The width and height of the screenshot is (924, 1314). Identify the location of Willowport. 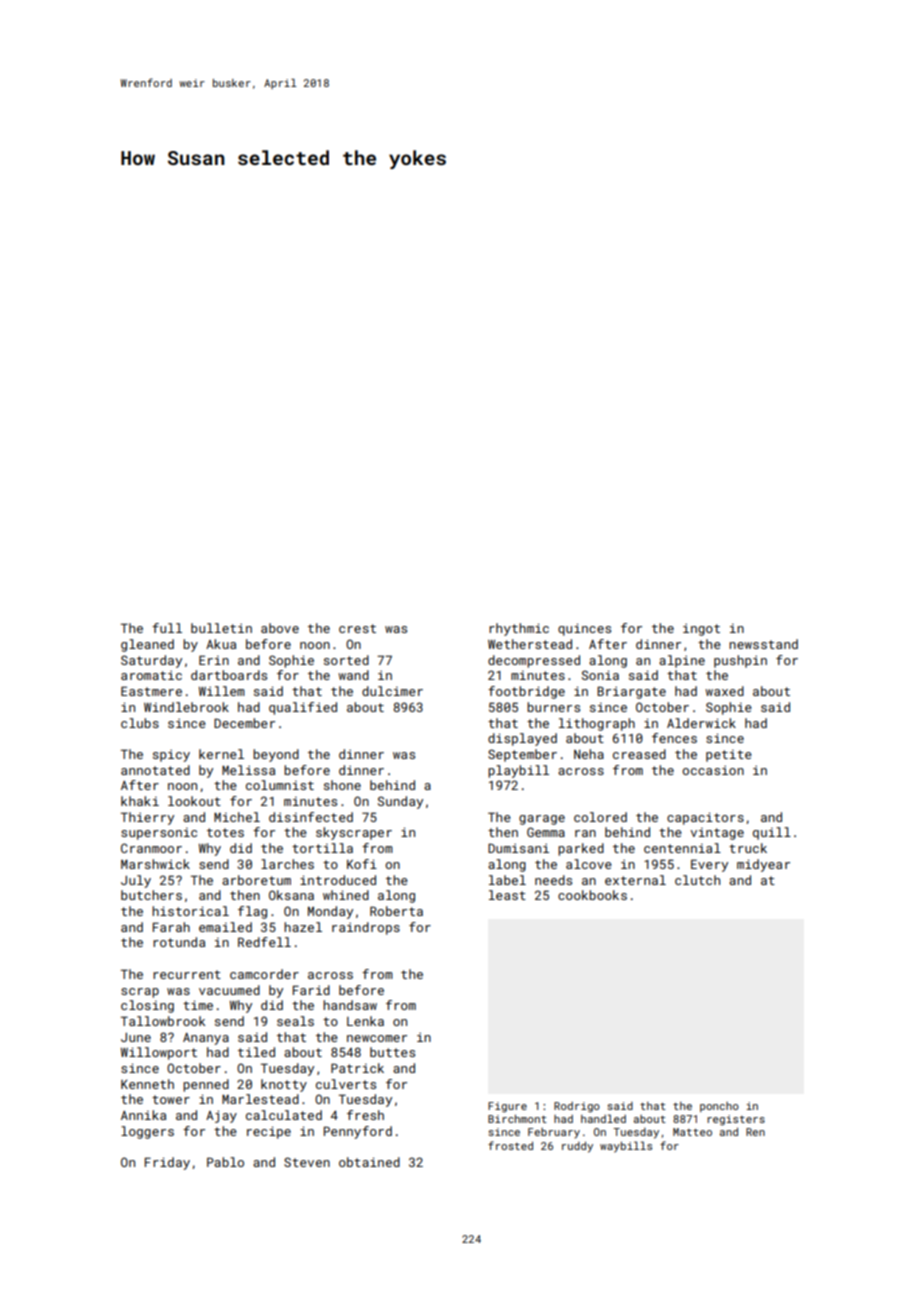
(159, 1053).
